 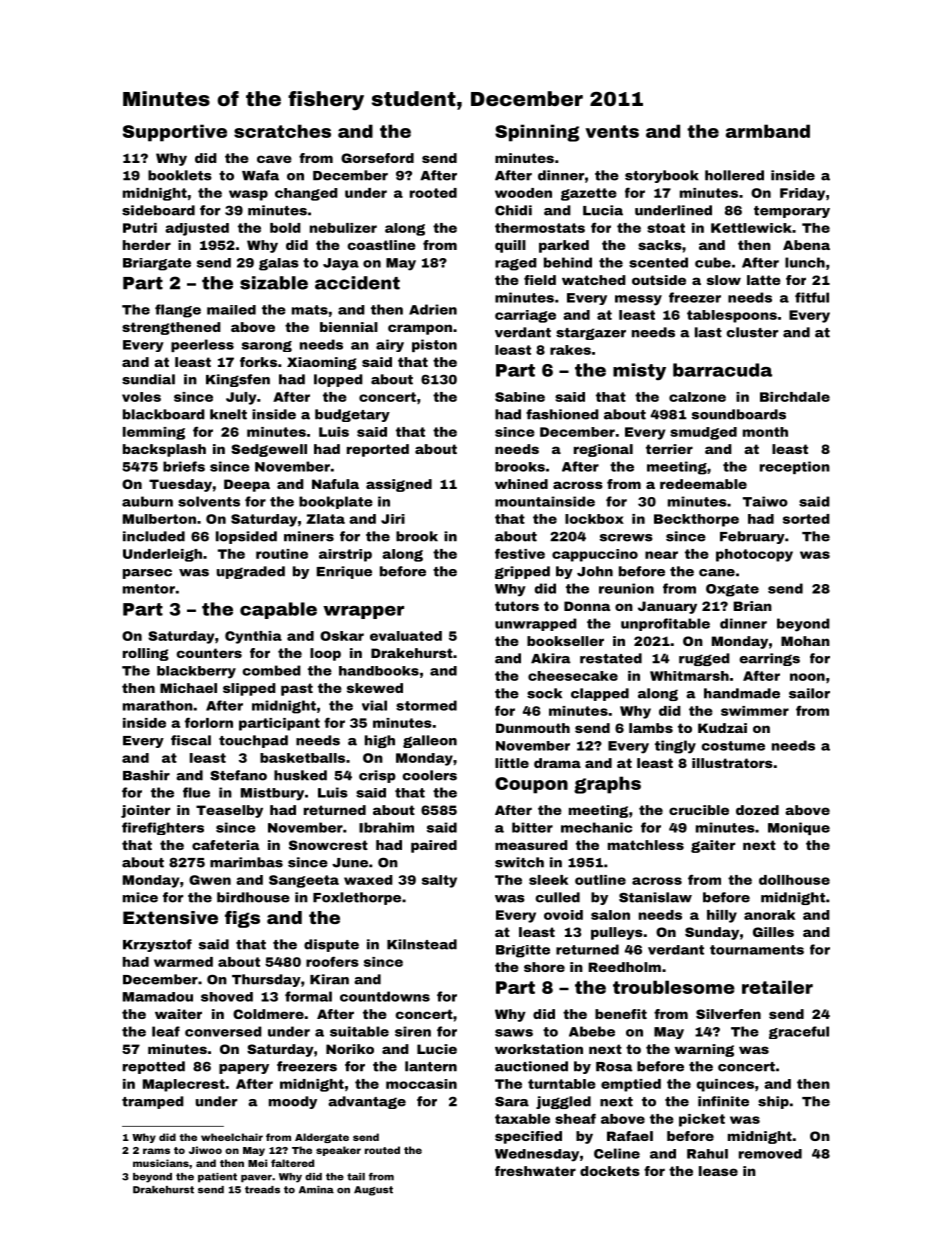 What do you see at coordinates (282, 131) in the image?
I see `scratches` at bounding box center [282, 131].
